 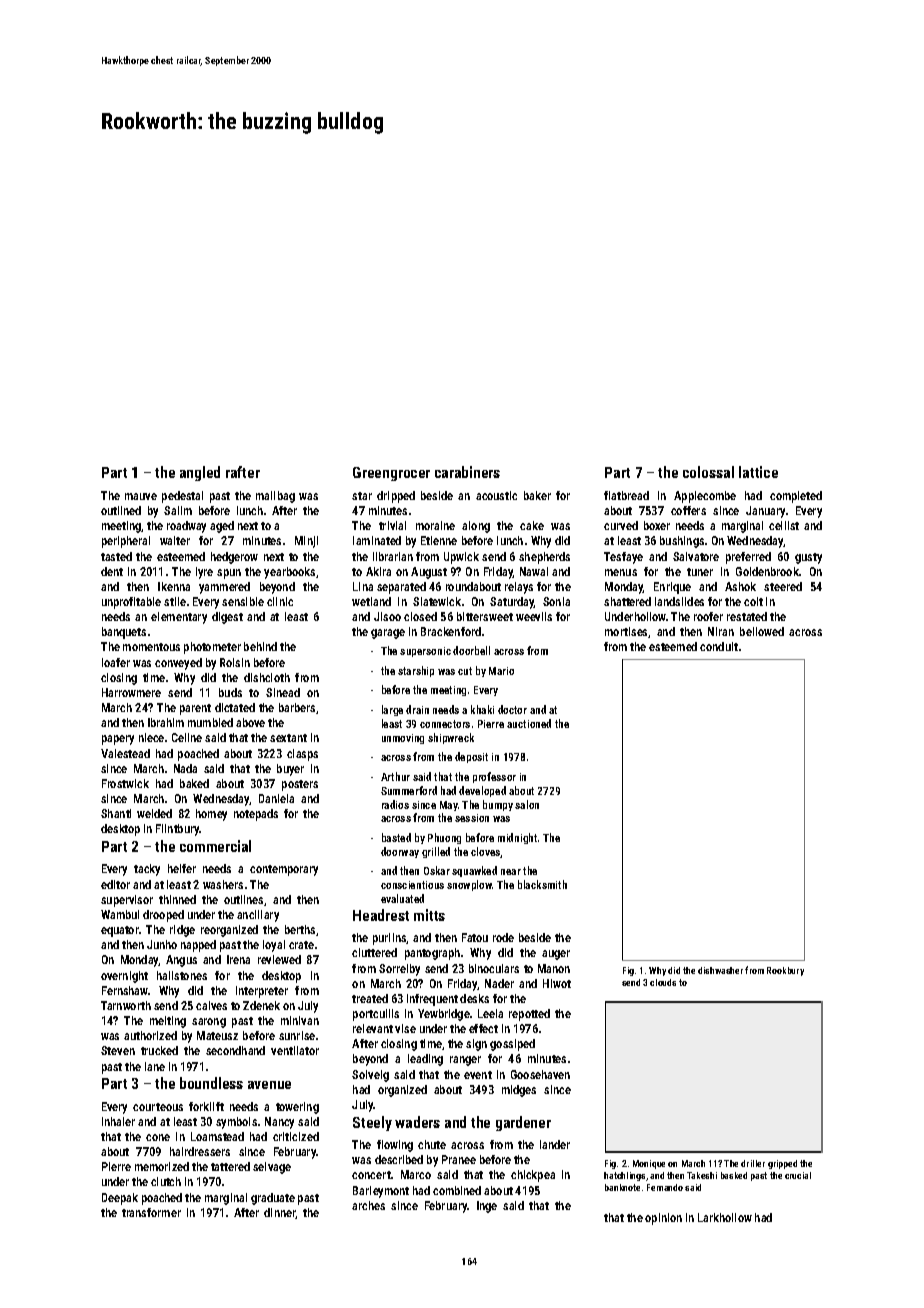 I want to click on clouds, so click(x=663, y=982).
